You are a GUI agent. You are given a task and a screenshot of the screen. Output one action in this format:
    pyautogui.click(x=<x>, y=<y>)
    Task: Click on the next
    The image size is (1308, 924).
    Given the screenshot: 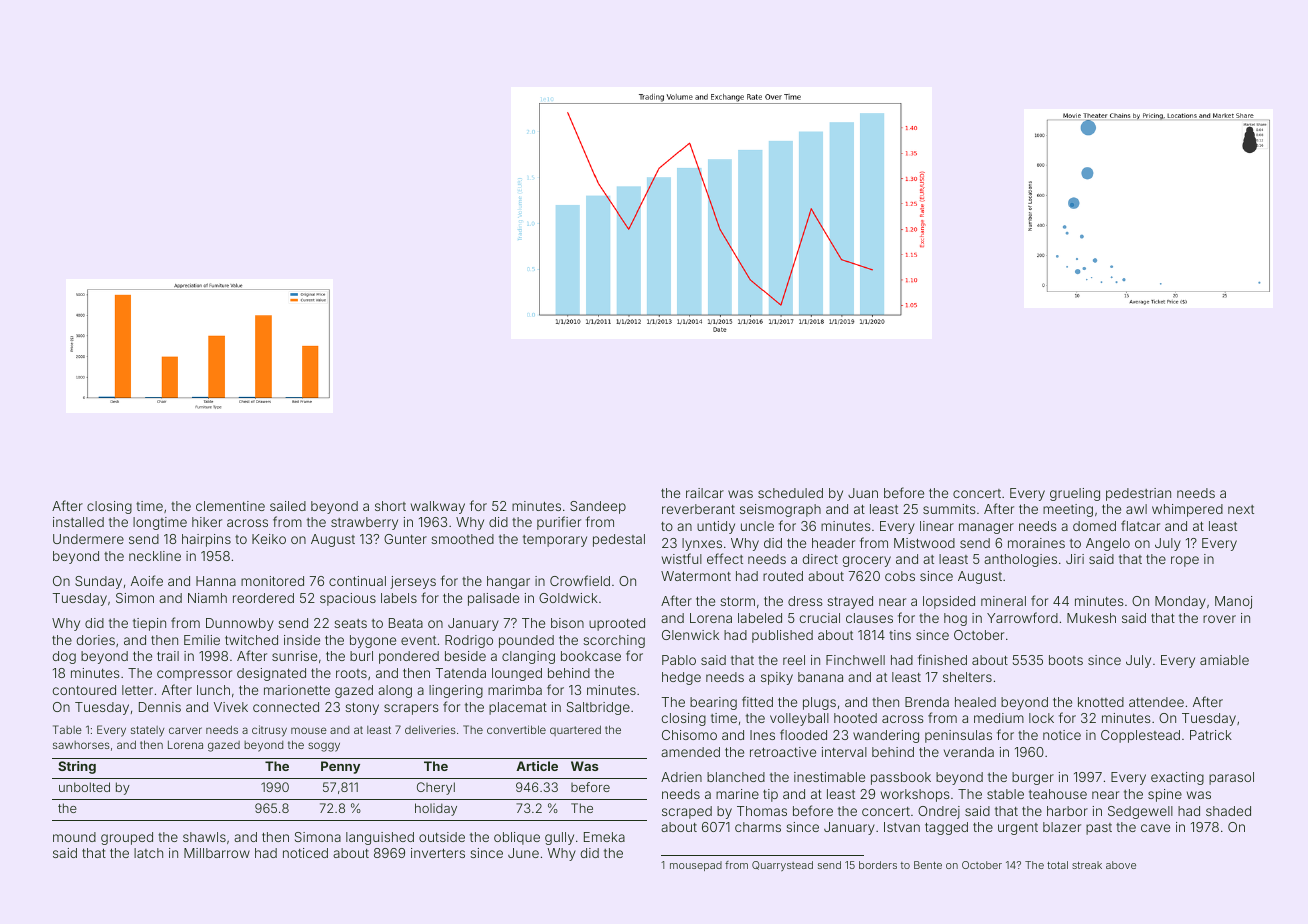 What is the action you would take?
    pyautogui.click(x=1241, y=509)
